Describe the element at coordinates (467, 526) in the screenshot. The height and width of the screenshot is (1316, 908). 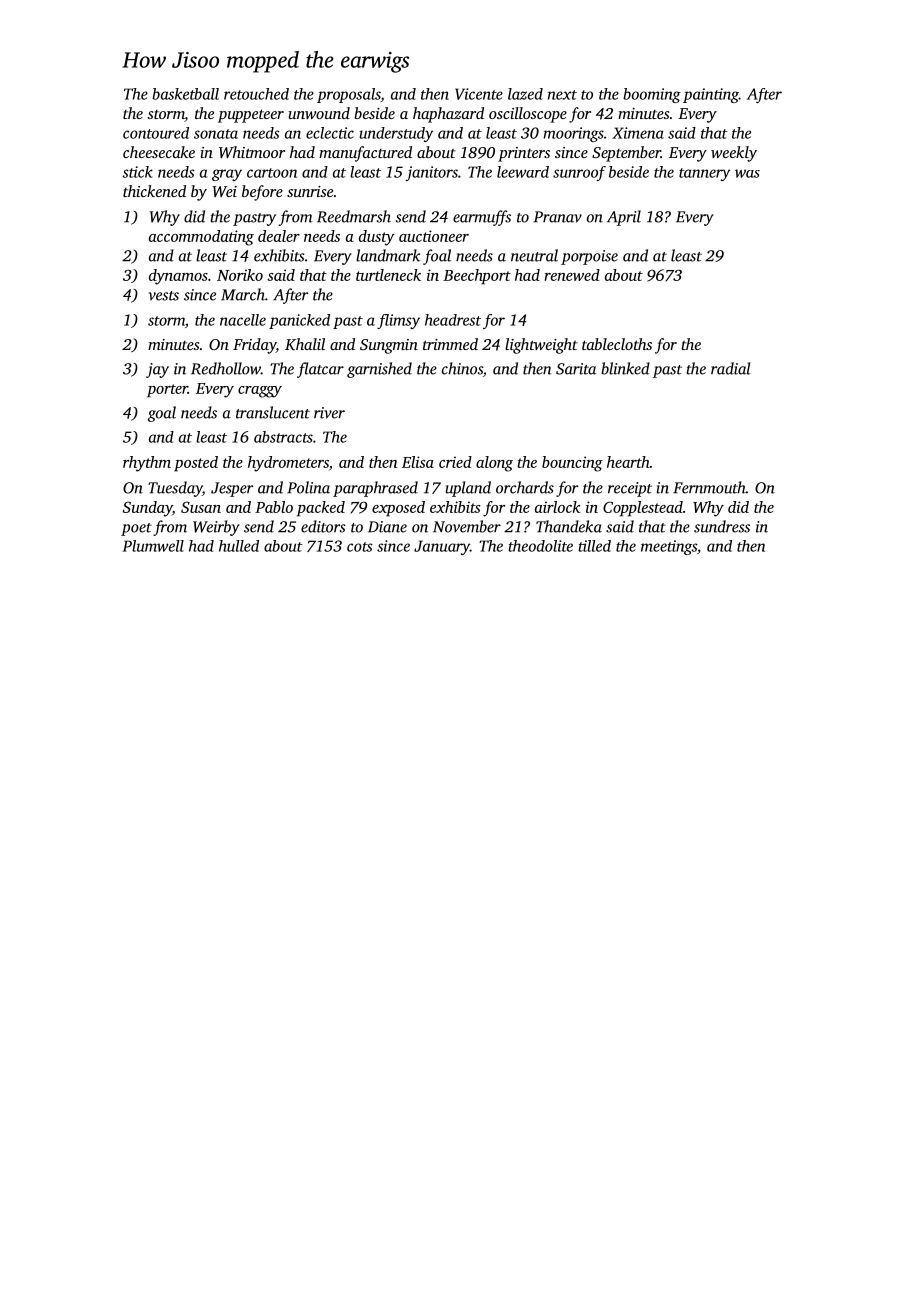
I see `November` at that location.
